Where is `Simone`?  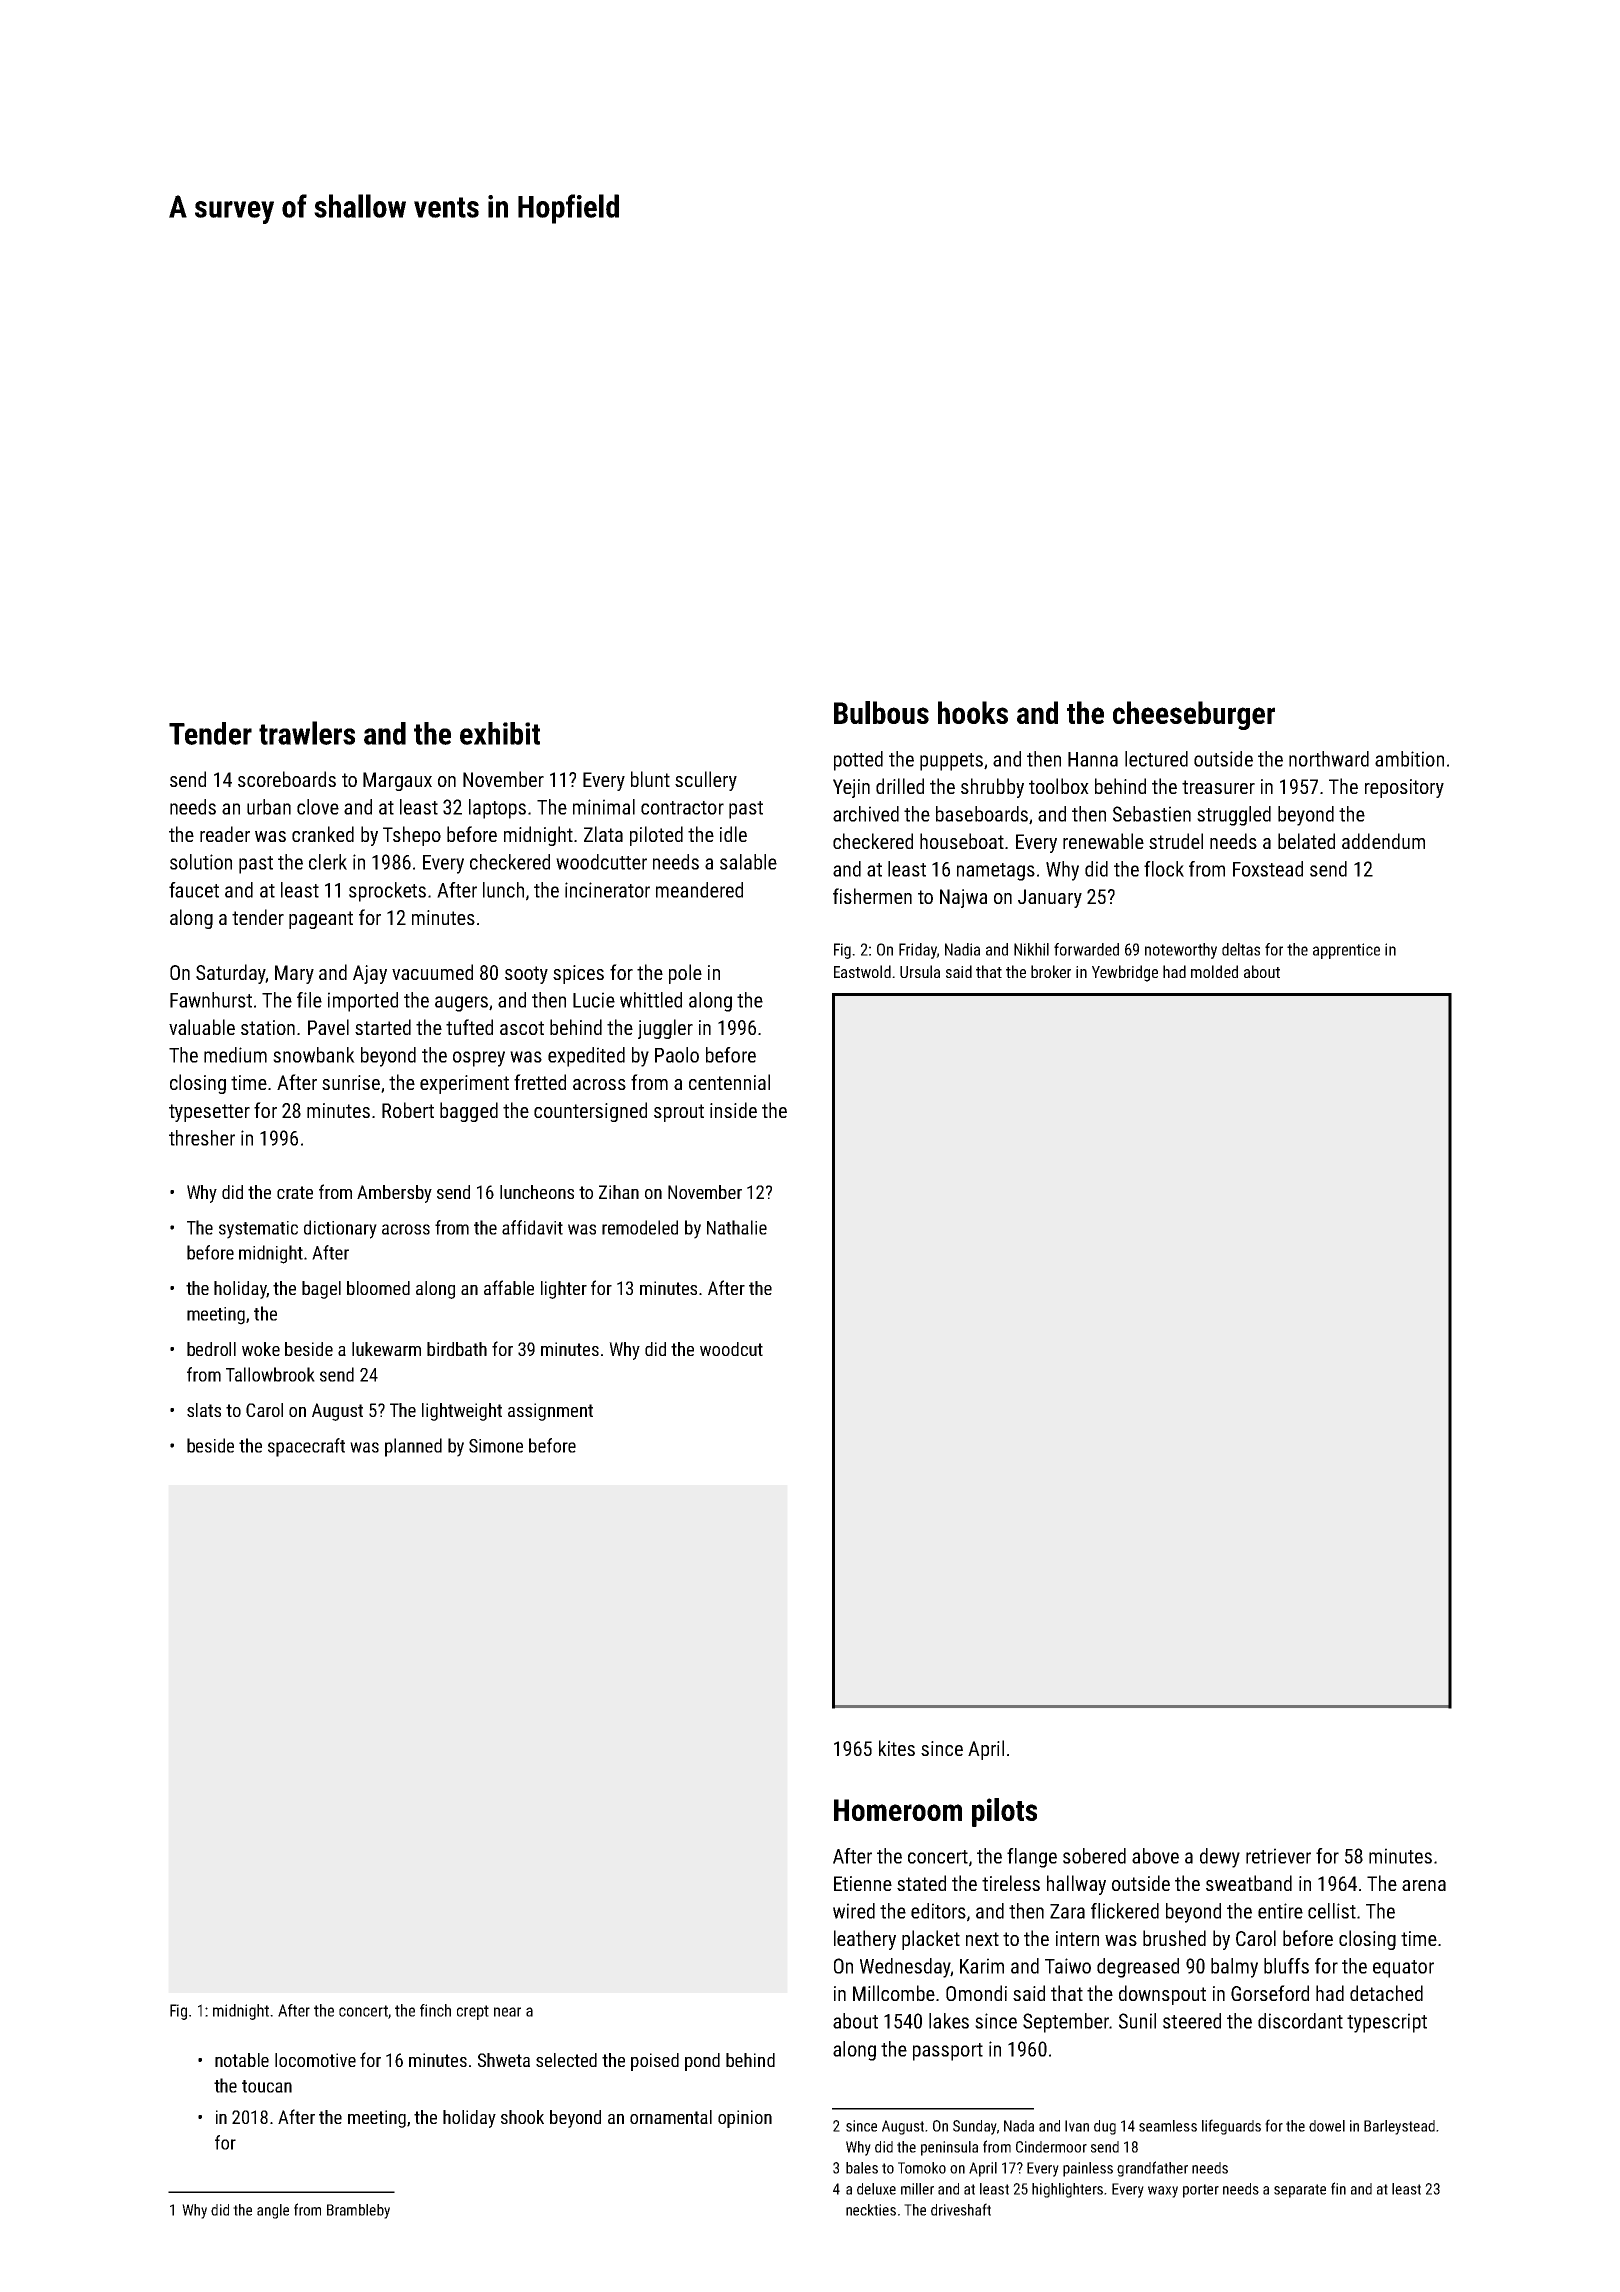
Simone is located at coordinates (496, 1446).
